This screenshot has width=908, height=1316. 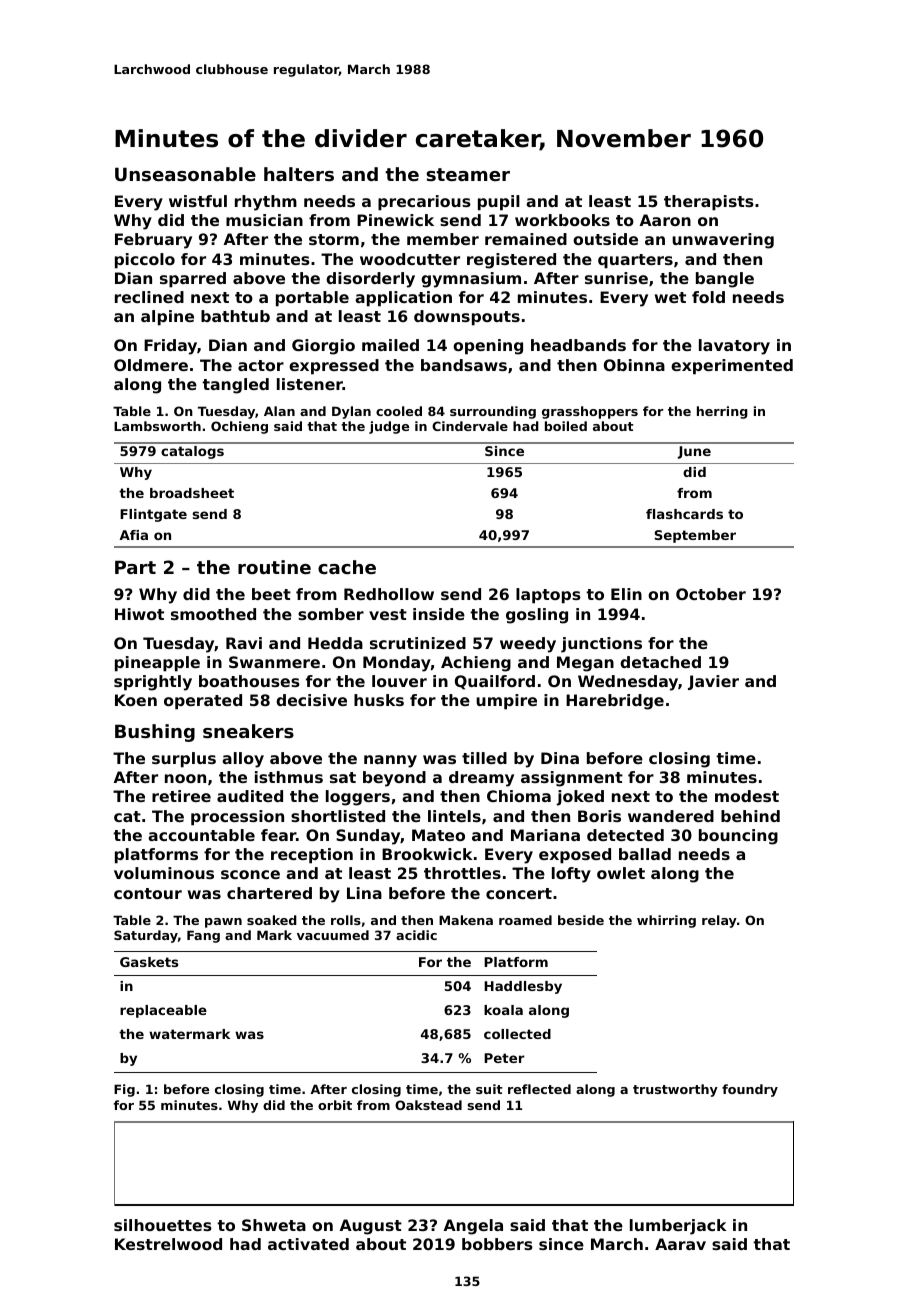 I want to click on Unseasonable, so click(x=185, y=174).
